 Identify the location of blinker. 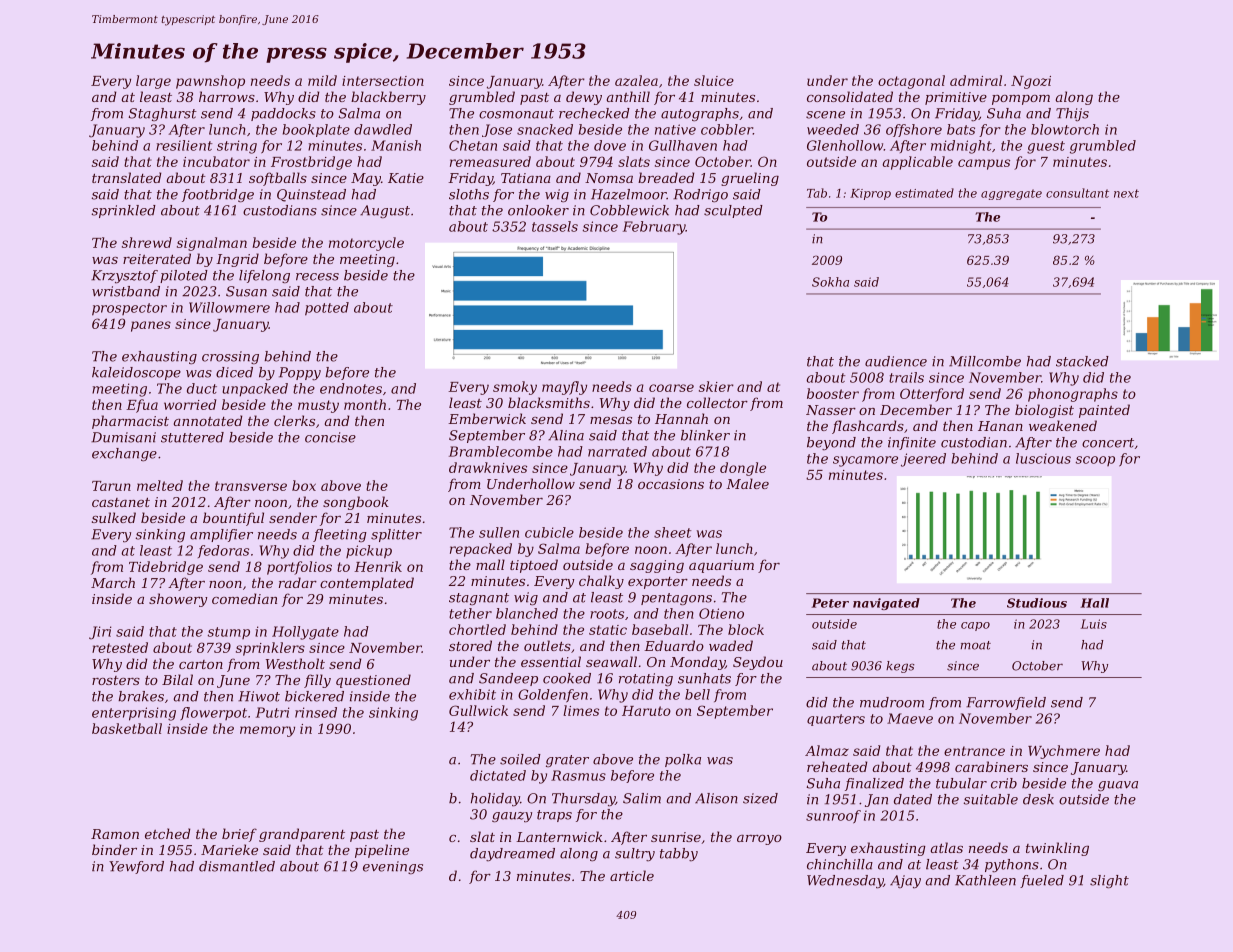
(705, 435).
